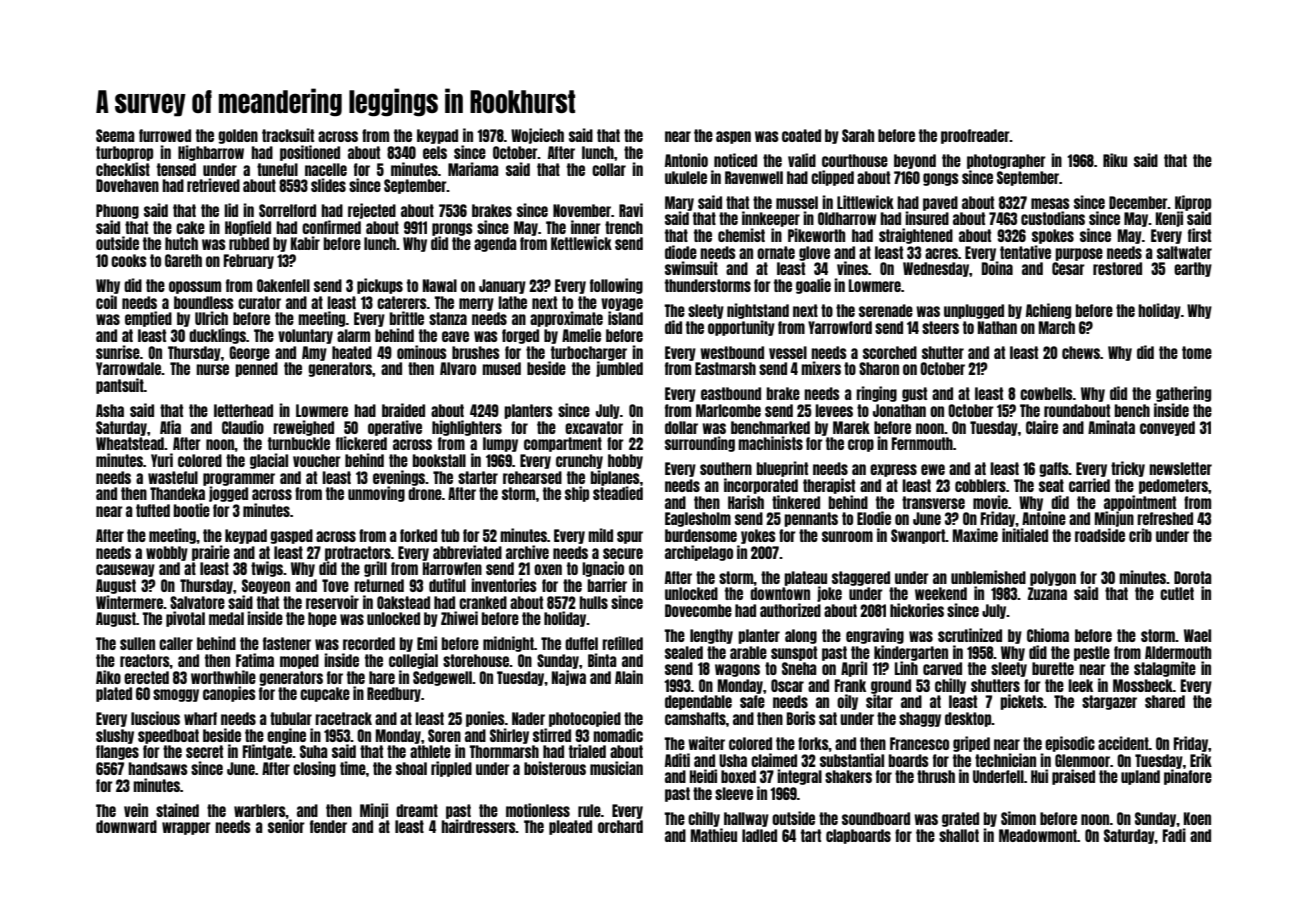 The image size is (1308, 924). I want to click on tentative, so click(1025, 252).
